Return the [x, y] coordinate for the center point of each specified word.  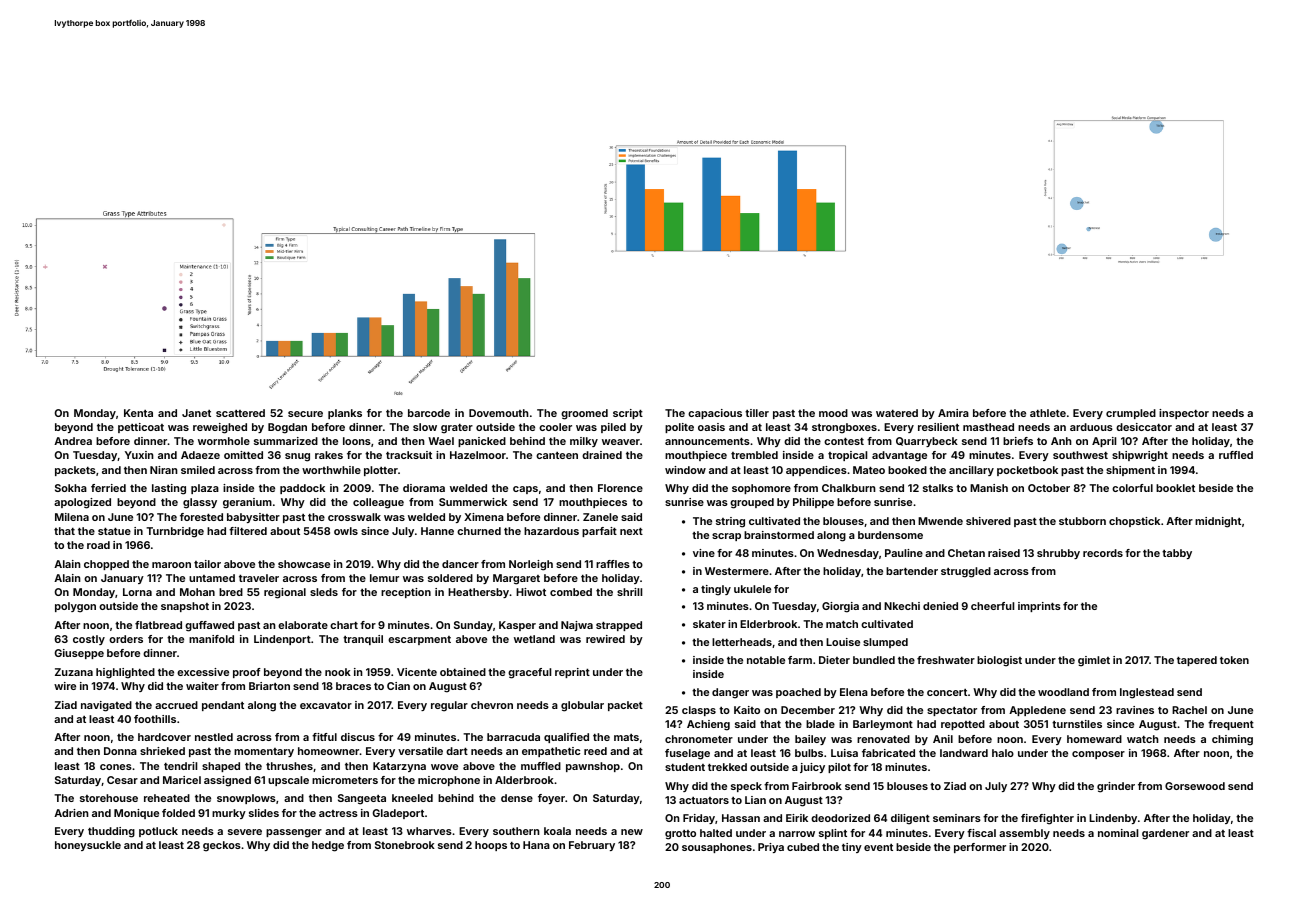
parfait [599, 532]
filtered [248, 531]
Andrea [73, 441]
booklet [1175, 488]
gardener [1165, 834]
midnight [1218, 522]
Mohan [197, 592]
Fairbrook [817, 786]
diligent [910, 819]
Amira [953, 413]
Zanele [600, 517]
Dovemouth [499, 413]
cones [116, 767]
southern [516, 831]
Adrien [71, 813]
